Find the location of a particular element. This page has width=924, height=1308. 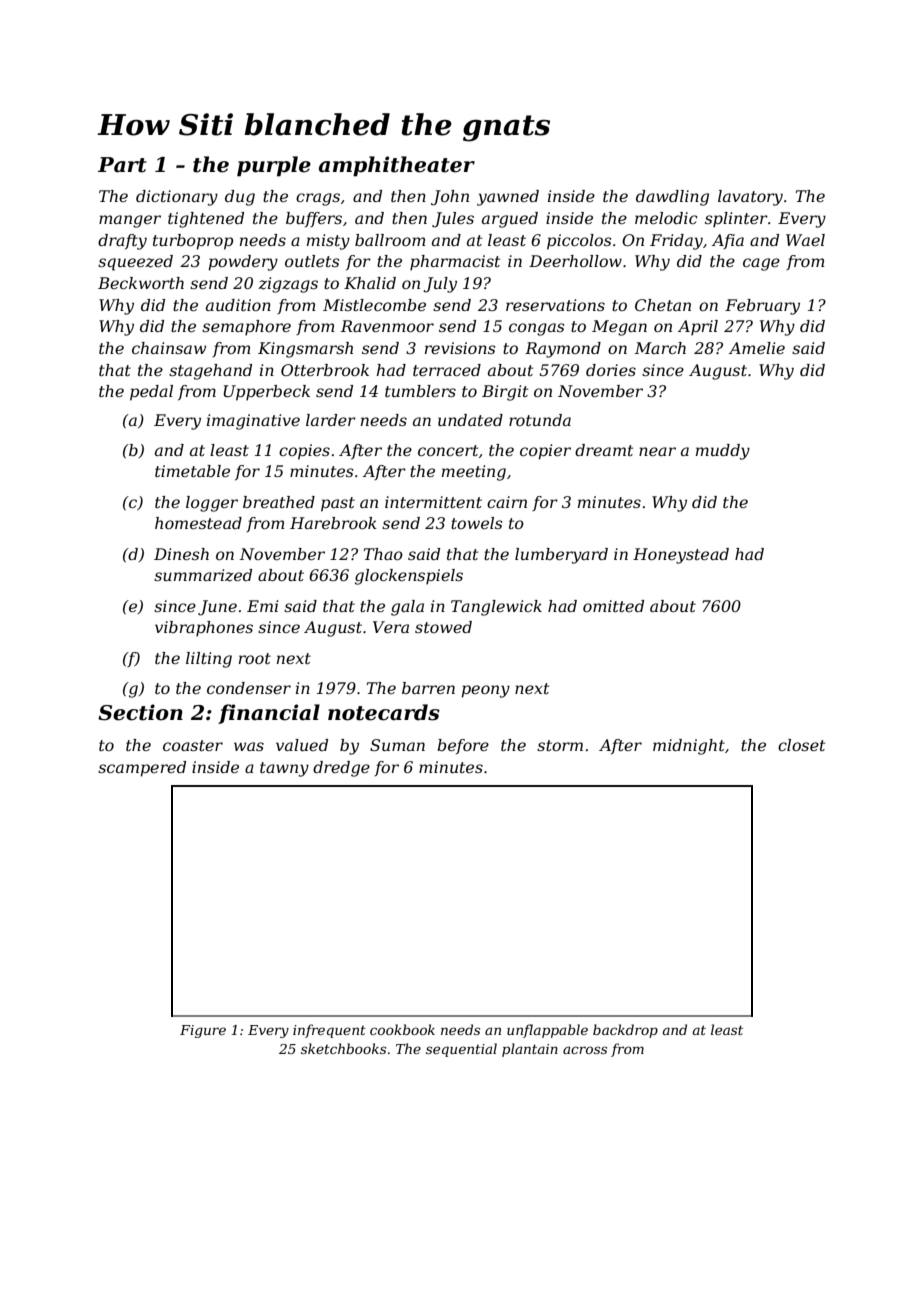

scampered is located at coordinates (142, 769).
